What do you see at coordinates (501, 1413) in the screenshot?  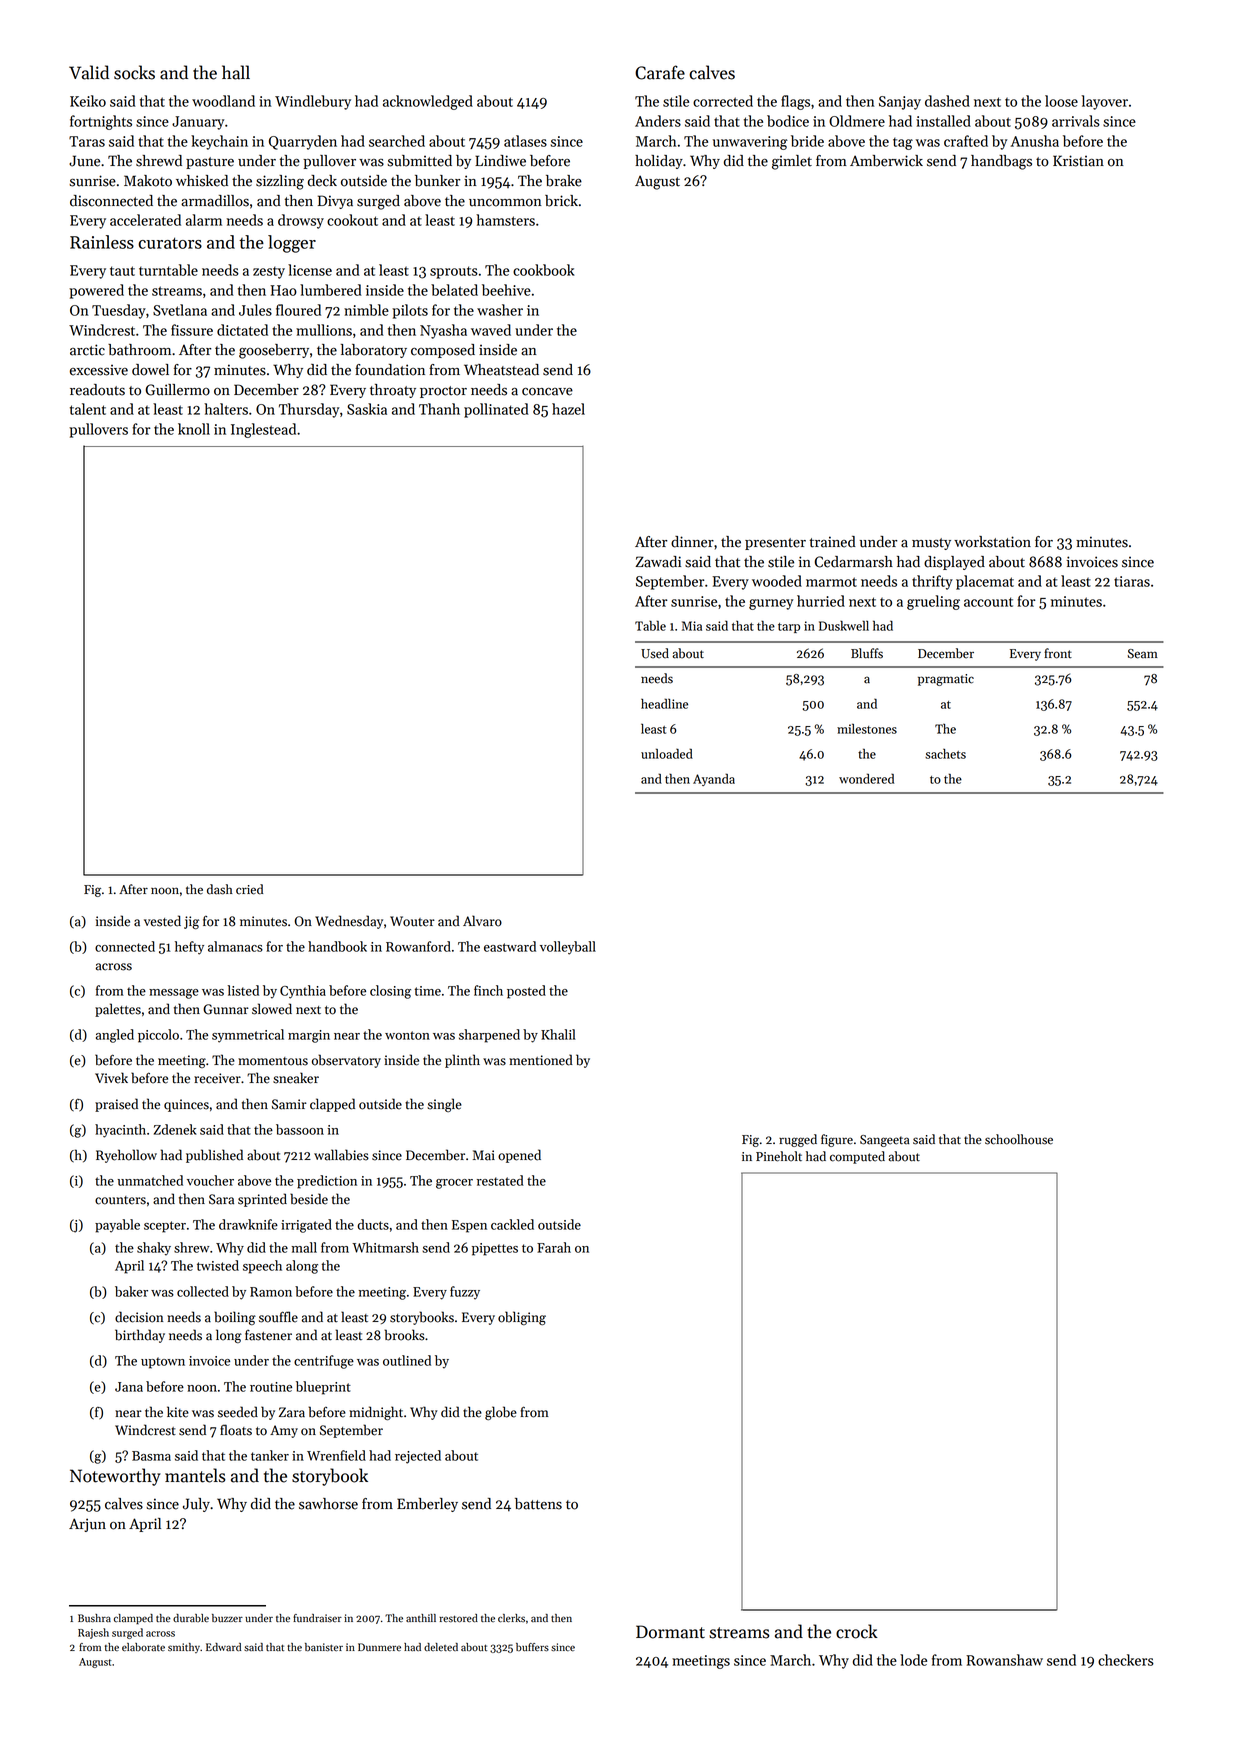 I see `globe` at bounding box center [501, 1413].
